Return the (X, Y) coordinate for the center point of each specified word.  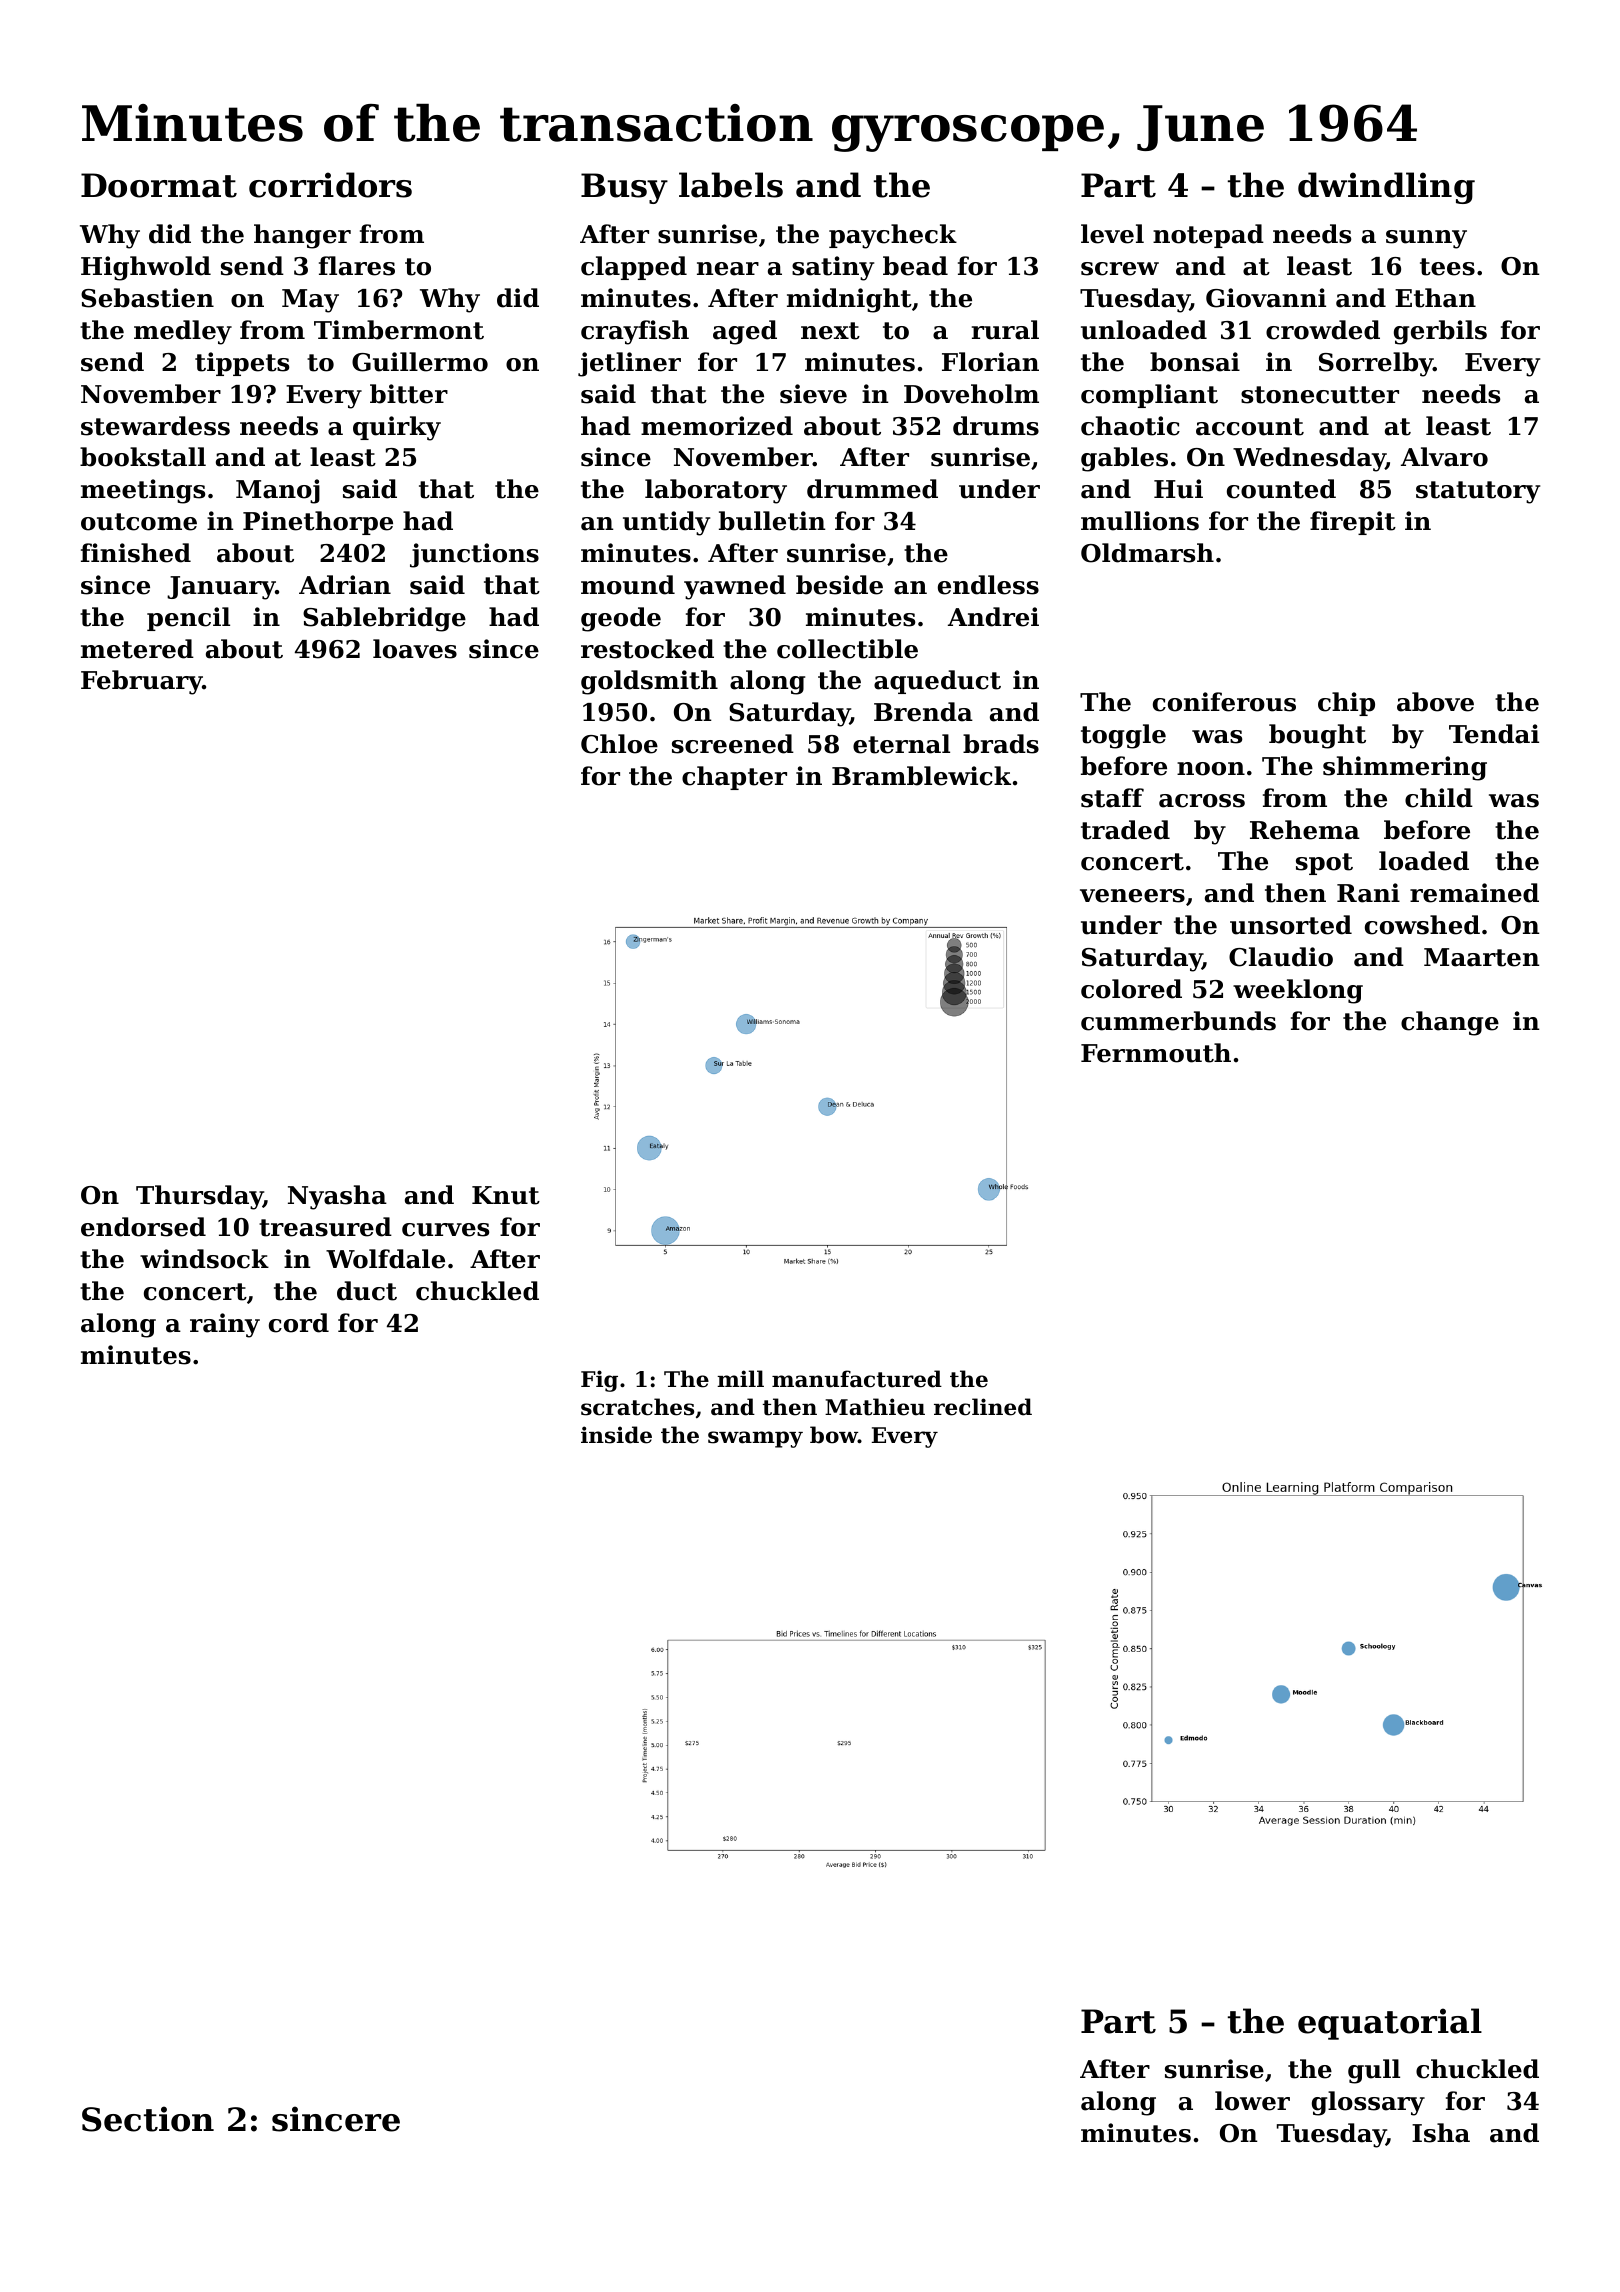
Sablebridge (384, 619)
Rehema (1305, 830)
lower (1252, 2101)
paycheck (893, 236)
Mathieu (875, 1407)
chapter (734, 778)
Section (148, 2119)
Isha (1441, 2133)
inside (616, 1435)
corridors (330, 185)
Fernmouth (1156, 1053)
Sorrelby (1376, 364)
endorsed (143, 1227)
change (1450, 1023)
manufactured (857, 1379)
